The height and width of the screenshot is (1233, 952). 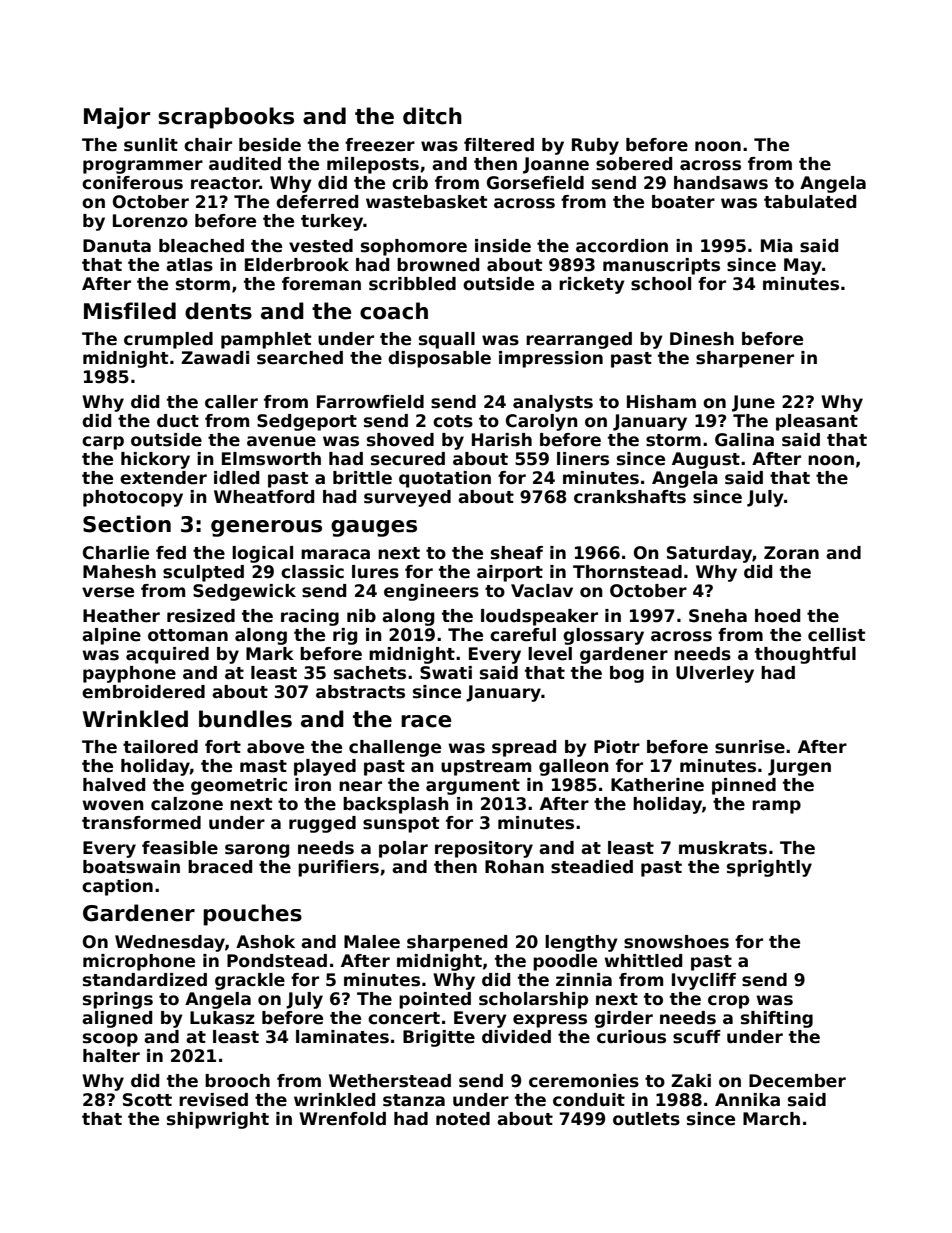 I want to click on noted, so click(x=463, y=1119).
